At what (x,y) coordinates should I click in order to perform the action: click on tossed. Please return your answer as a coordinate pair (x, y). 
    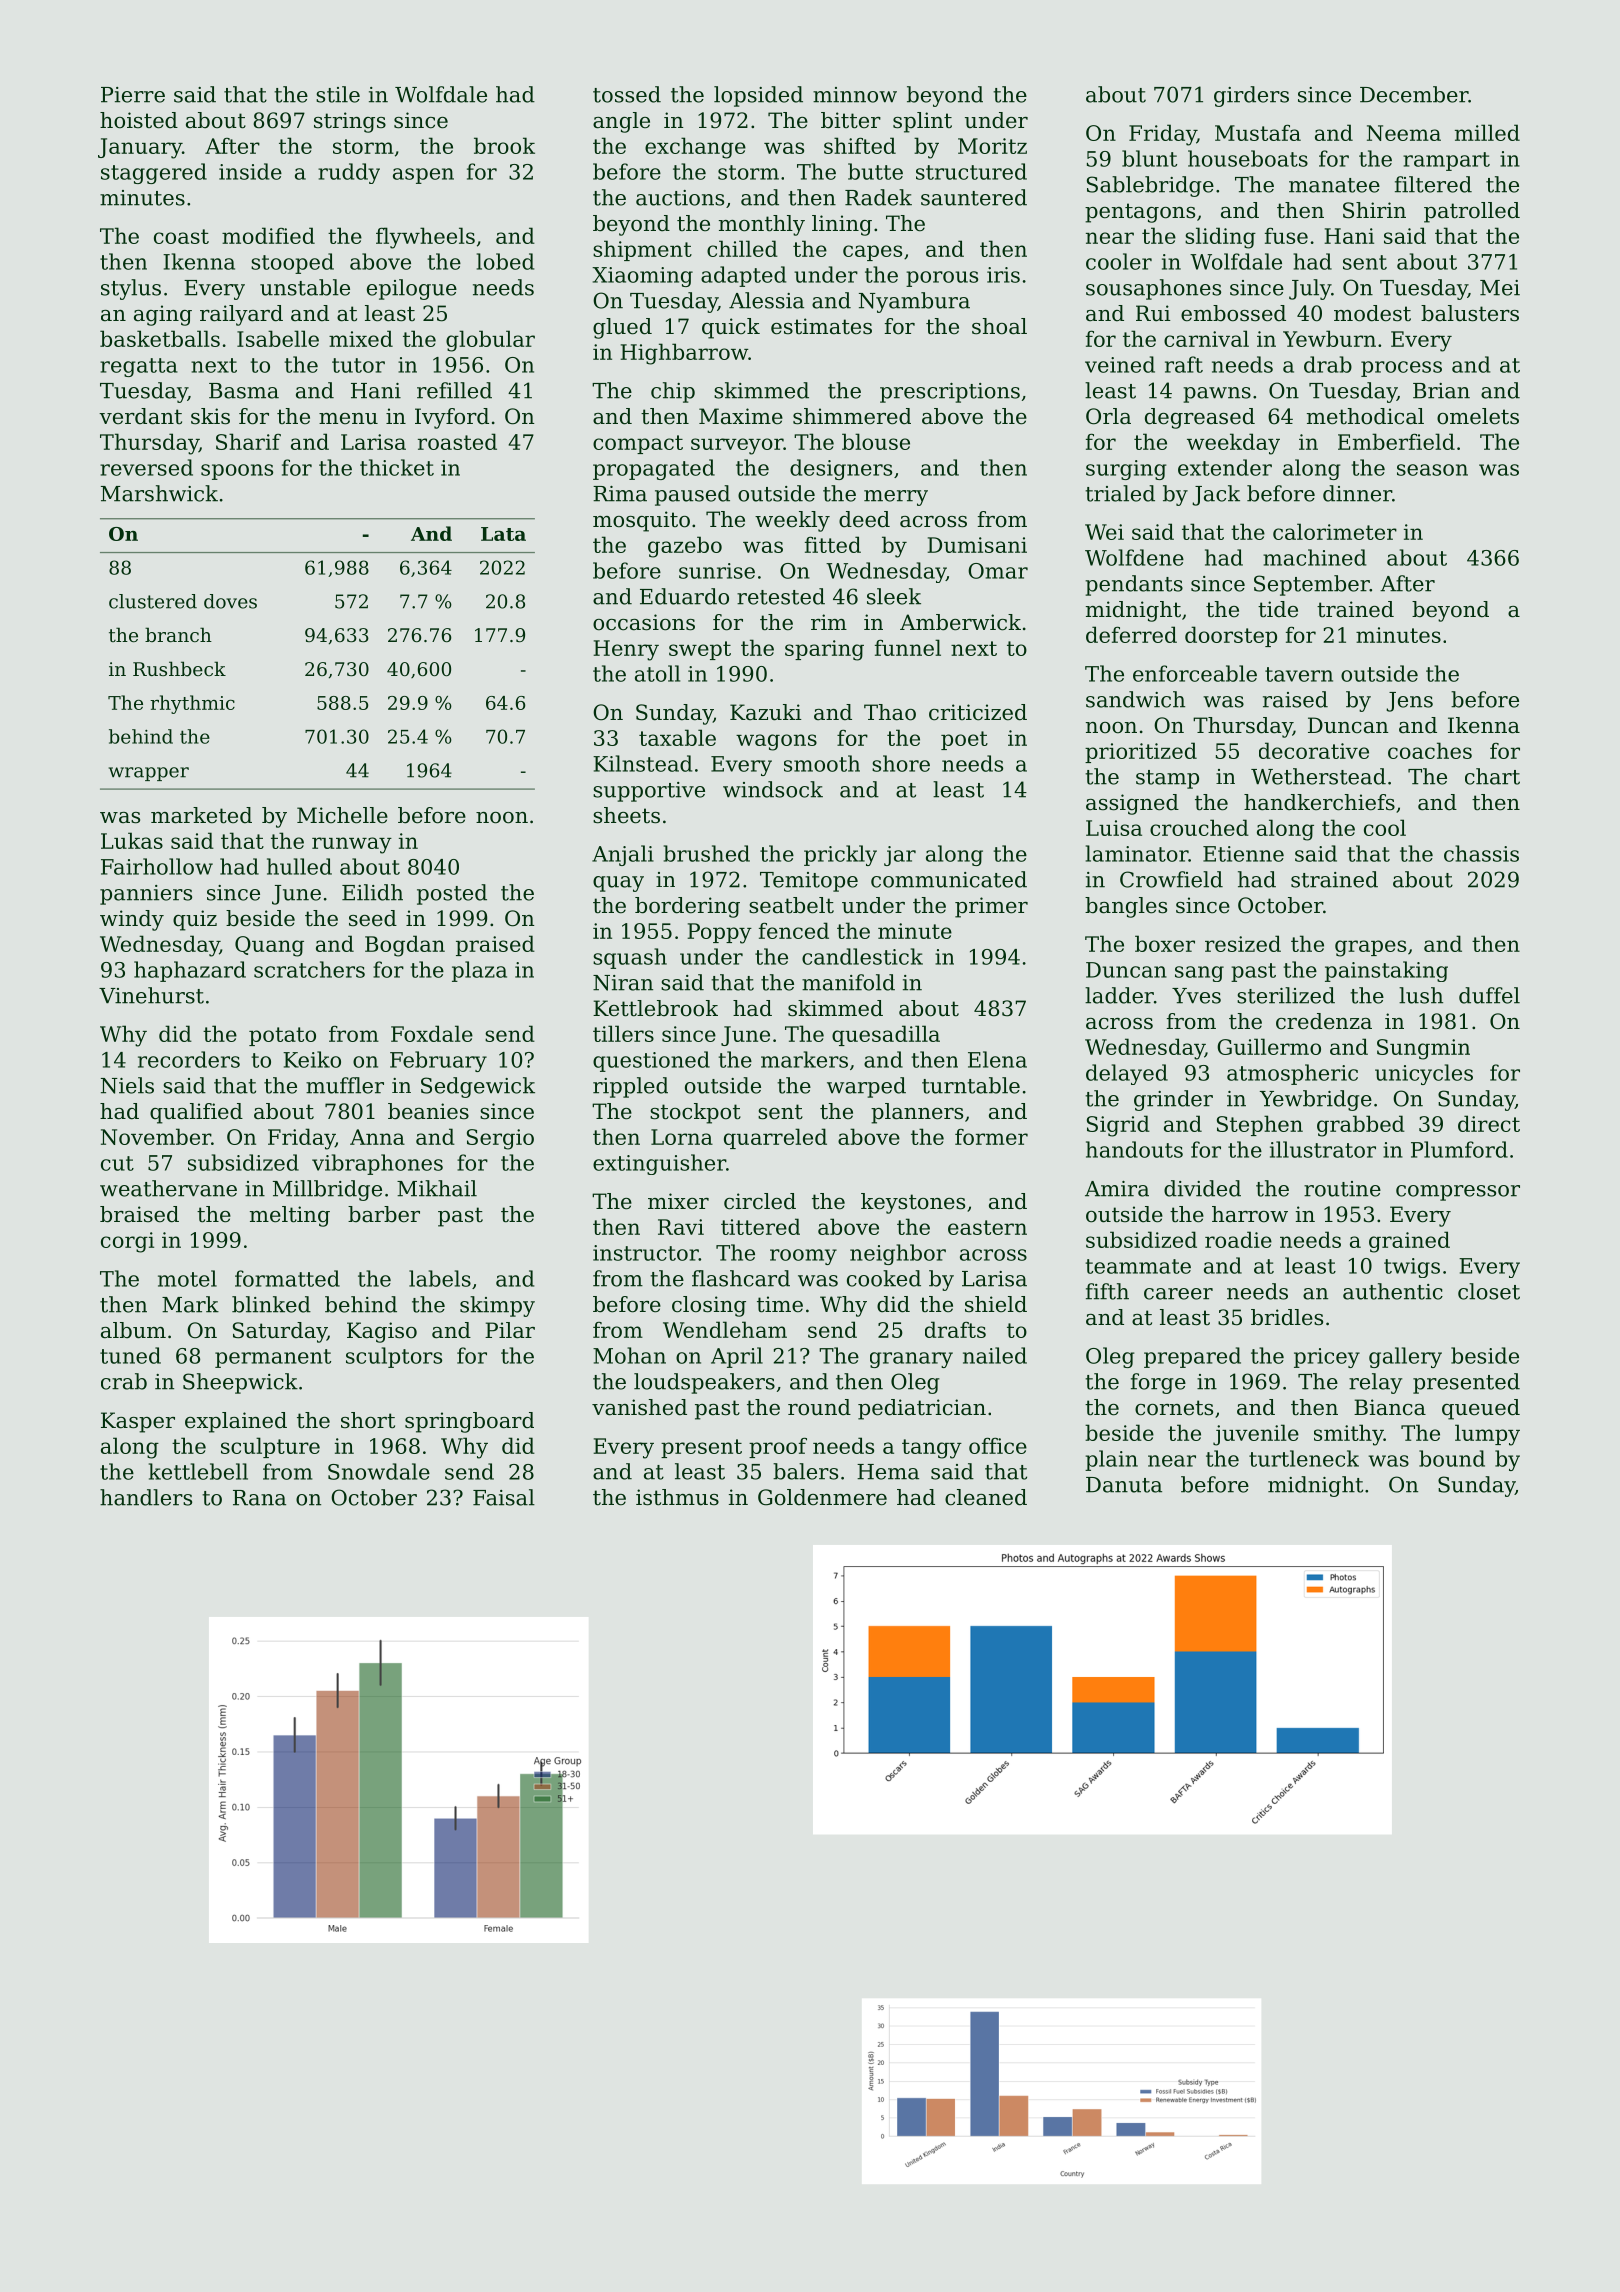
    Looking at the image, I should click on (627, 94).
